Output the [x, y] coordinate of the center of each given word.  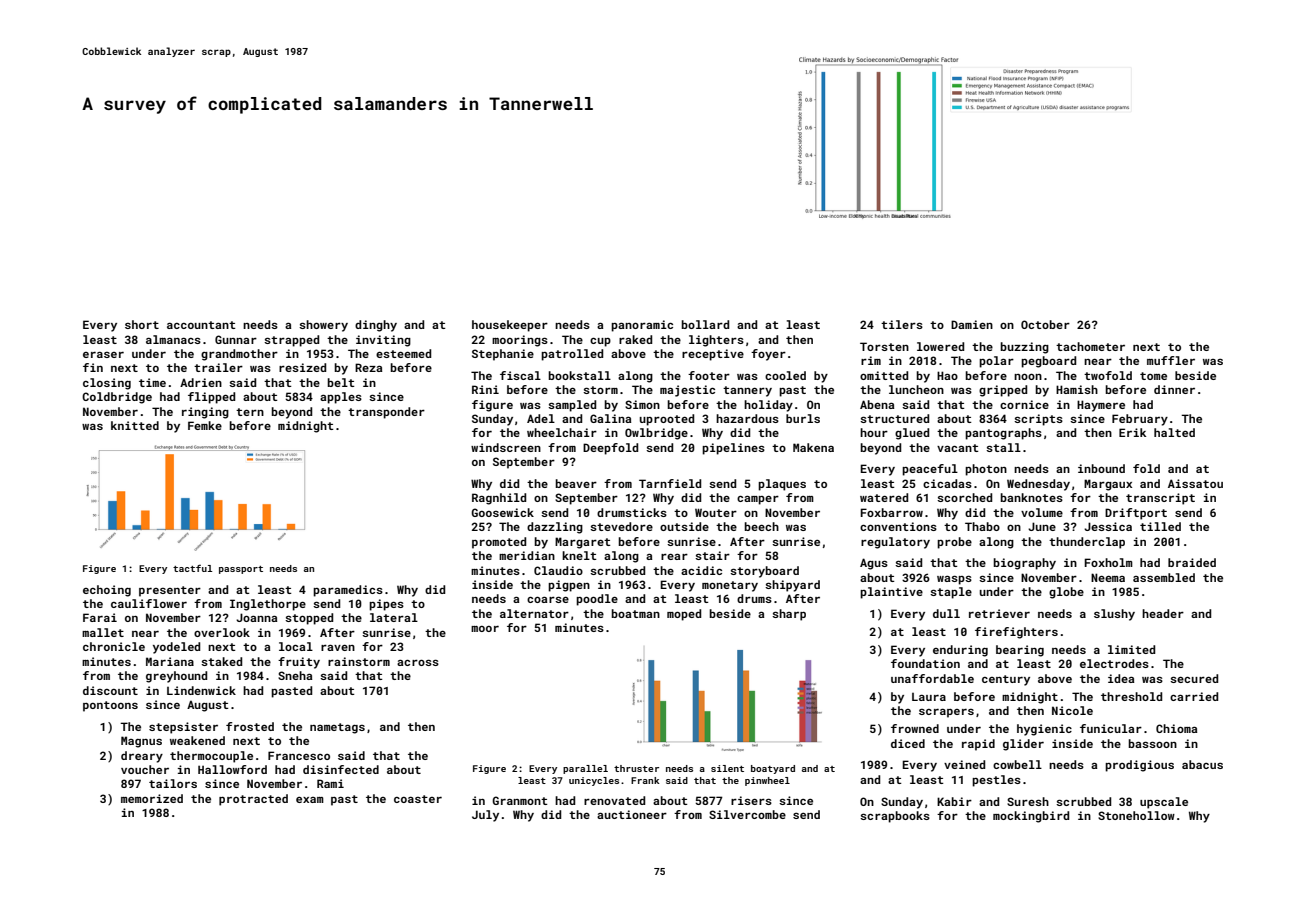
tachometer [1090, 346]
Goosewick [502, 512]
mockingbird [1031, 817]
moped [684, 615]
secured [1194, 678]
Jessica [1108, 526]
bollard [705, 324]
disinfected [341, 769]
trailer [218, 367]
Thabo [982, 526]
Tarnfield [670, 483]
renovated [614, 800]
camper [758, 500]
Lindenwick [201, 690]
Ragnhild [499, 499]
